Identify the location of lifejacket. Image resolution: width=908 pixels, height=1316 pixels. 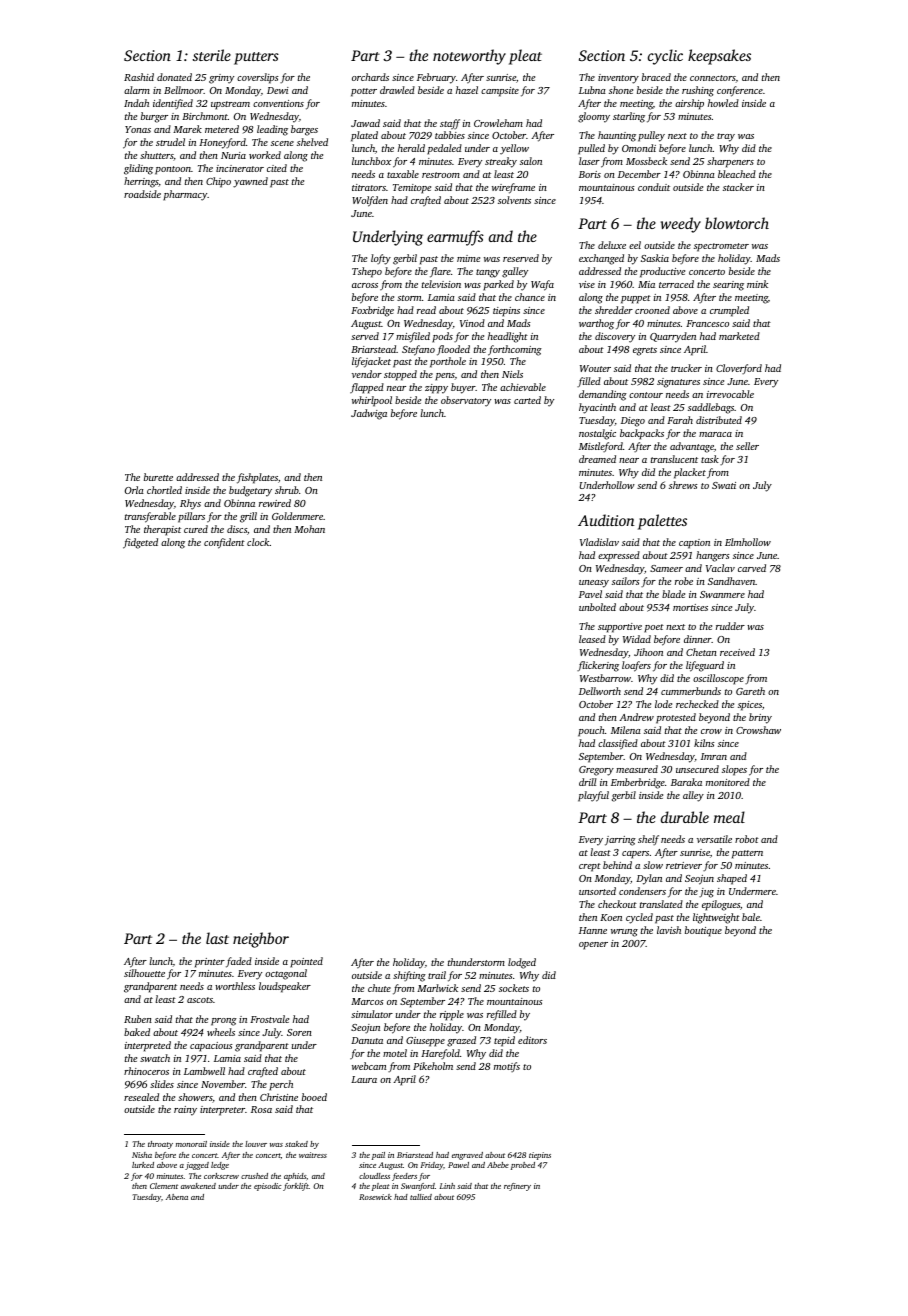
(371, 362).
